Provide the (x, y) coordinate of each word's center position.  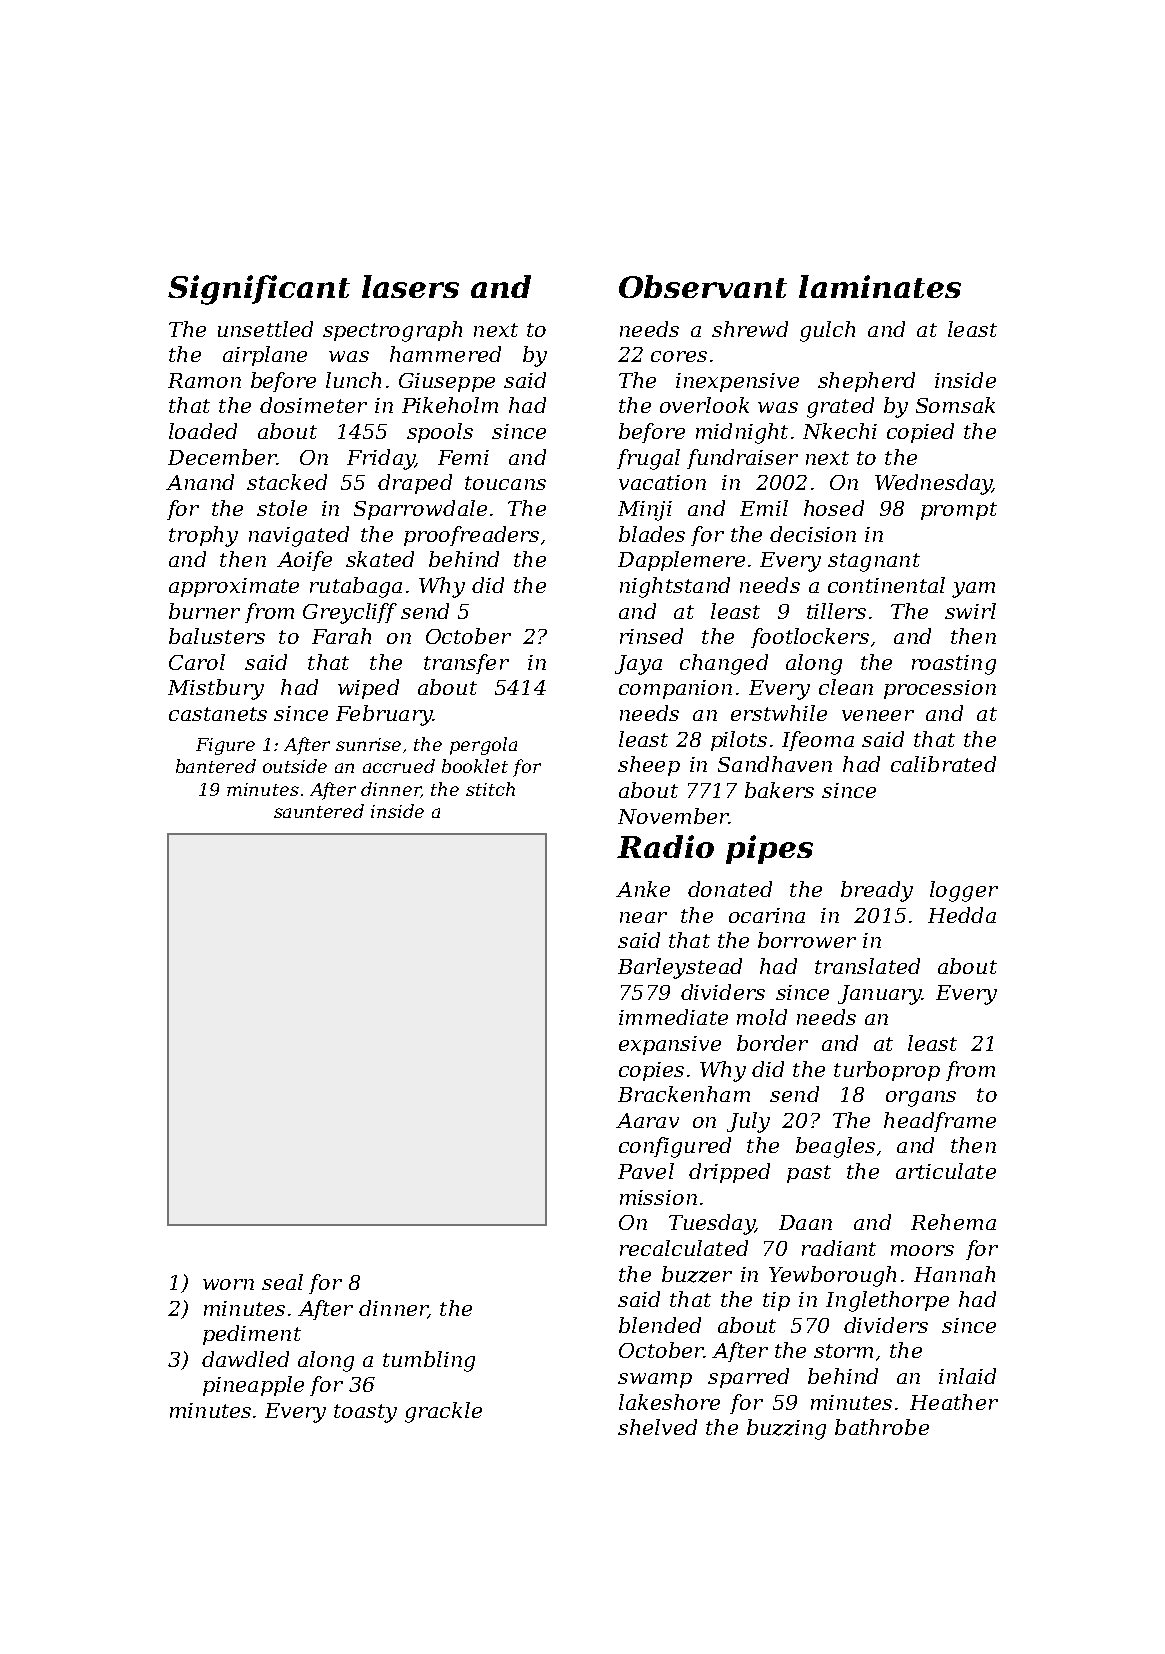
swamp (655, 1380)
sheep (649, 766)
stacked (287, 482)
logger (964, 891)
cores (679, 356)
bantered (216, 766)
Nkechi (840, 431)
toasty (365, 1413)
